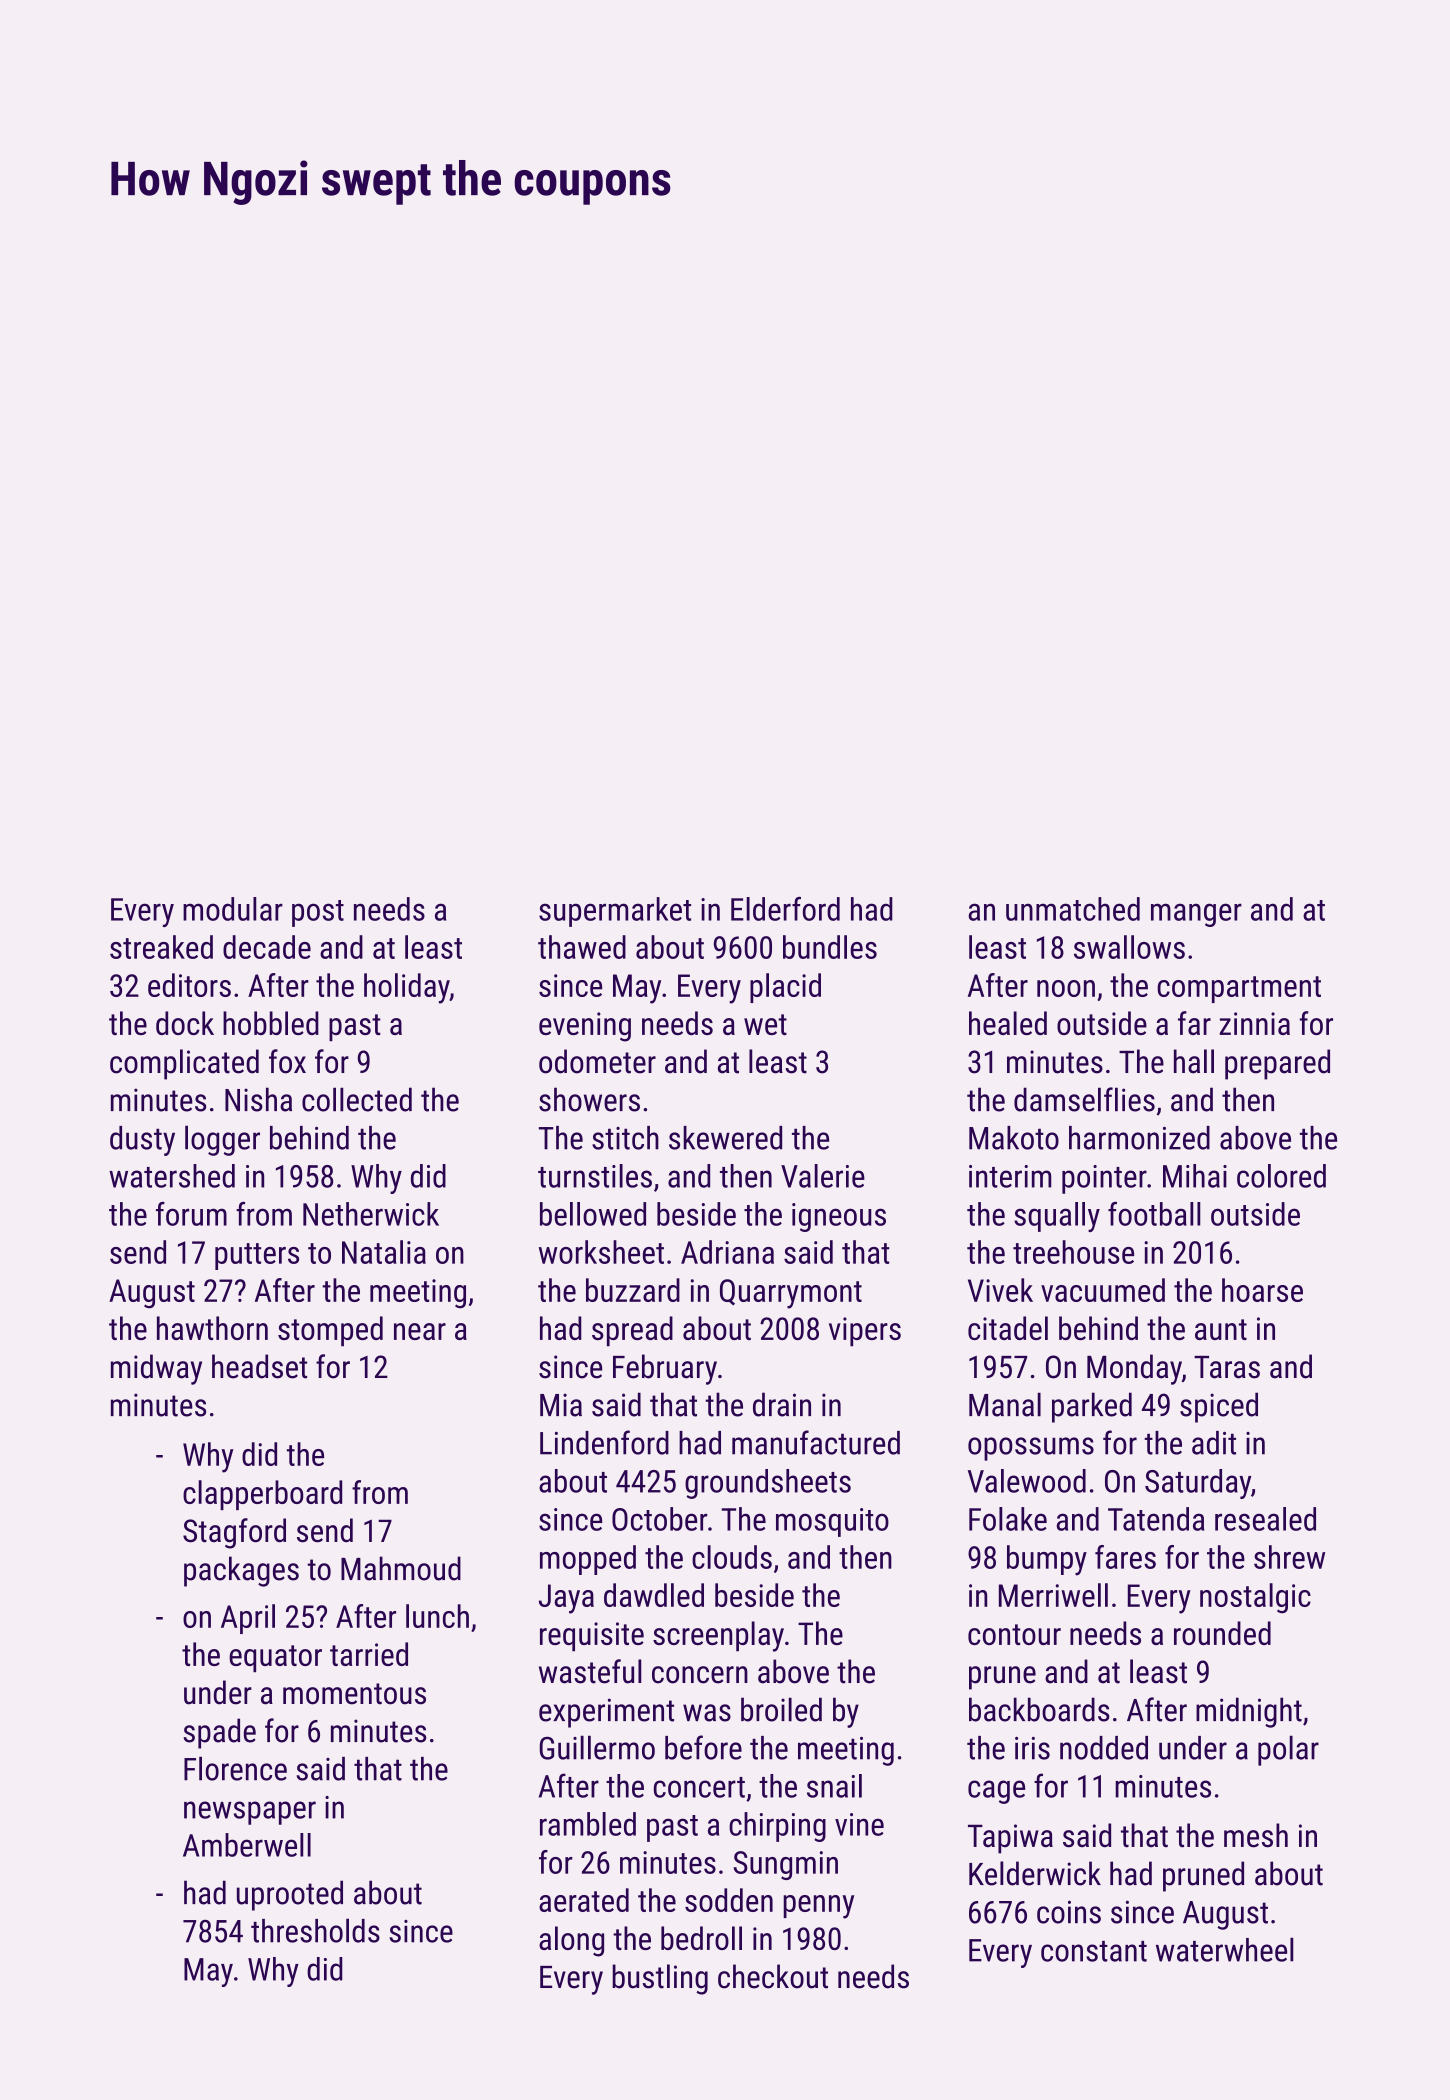 The width and height of the document is (1450, 2100). Describe the element at coordinates (407, 988) in the document. I see `holiday` at that location.
